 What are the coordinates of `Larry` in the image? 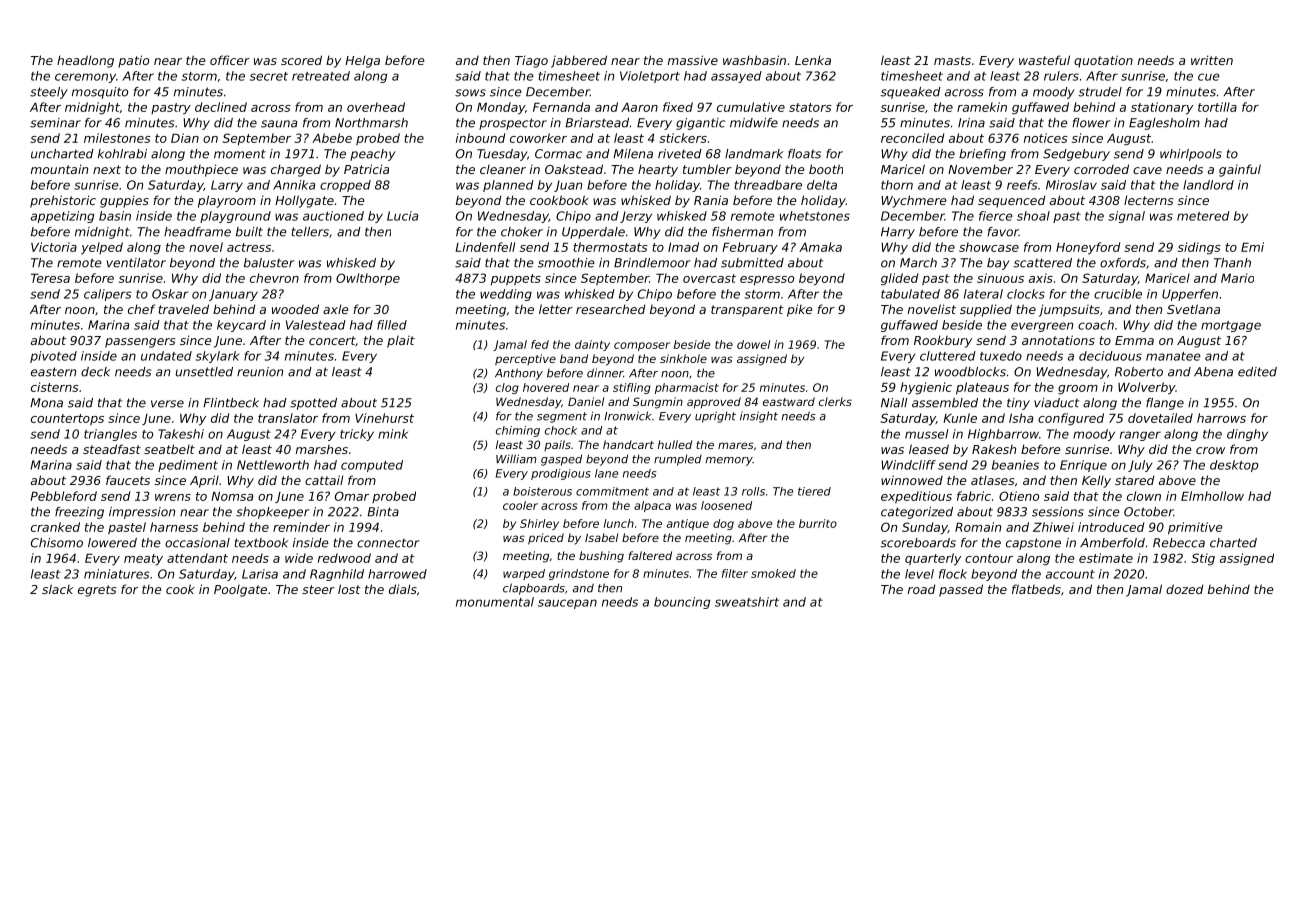 It's located at (227, 186).
